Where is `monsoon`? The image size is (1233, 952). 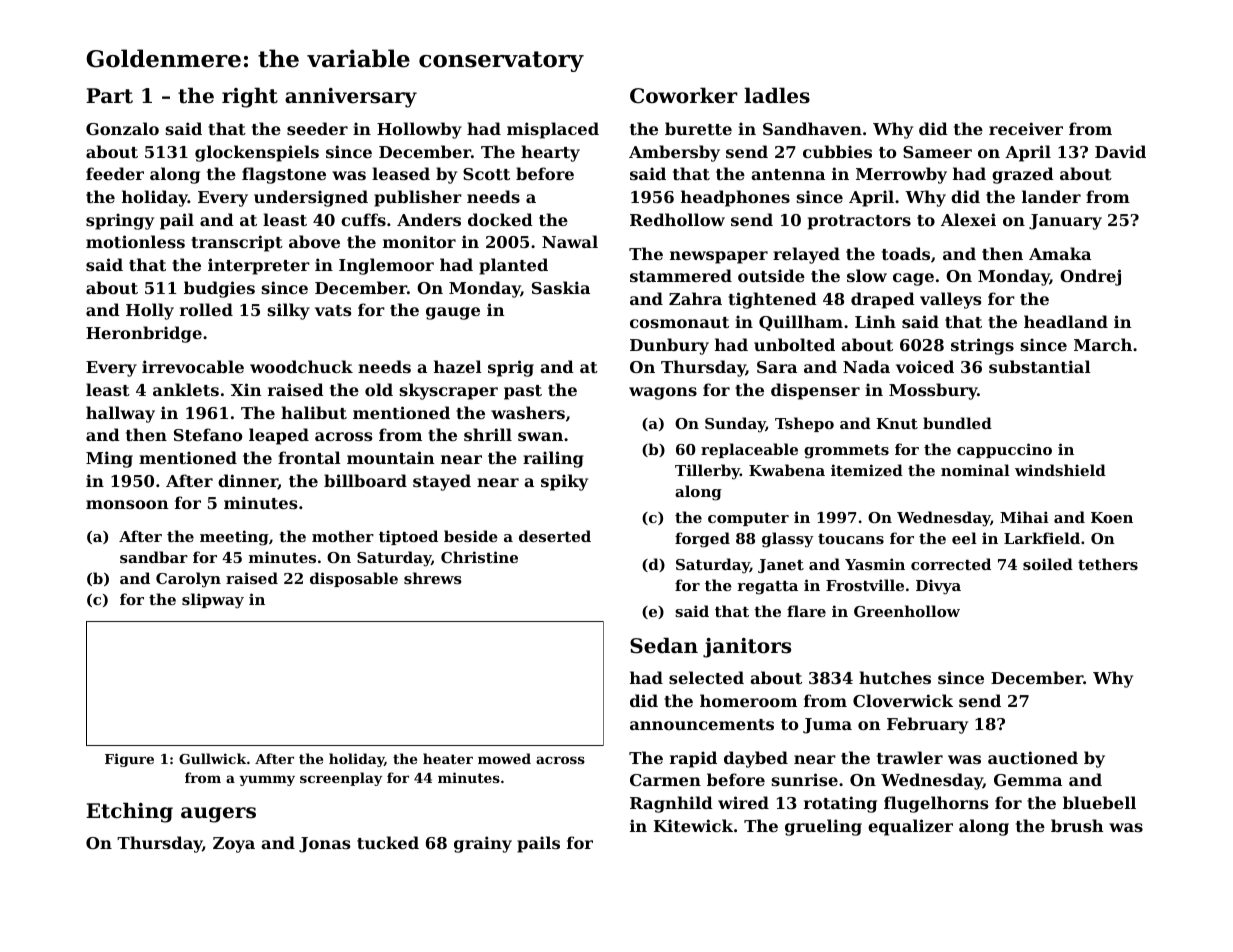
monsoon is located at coordinates (127, 504).
